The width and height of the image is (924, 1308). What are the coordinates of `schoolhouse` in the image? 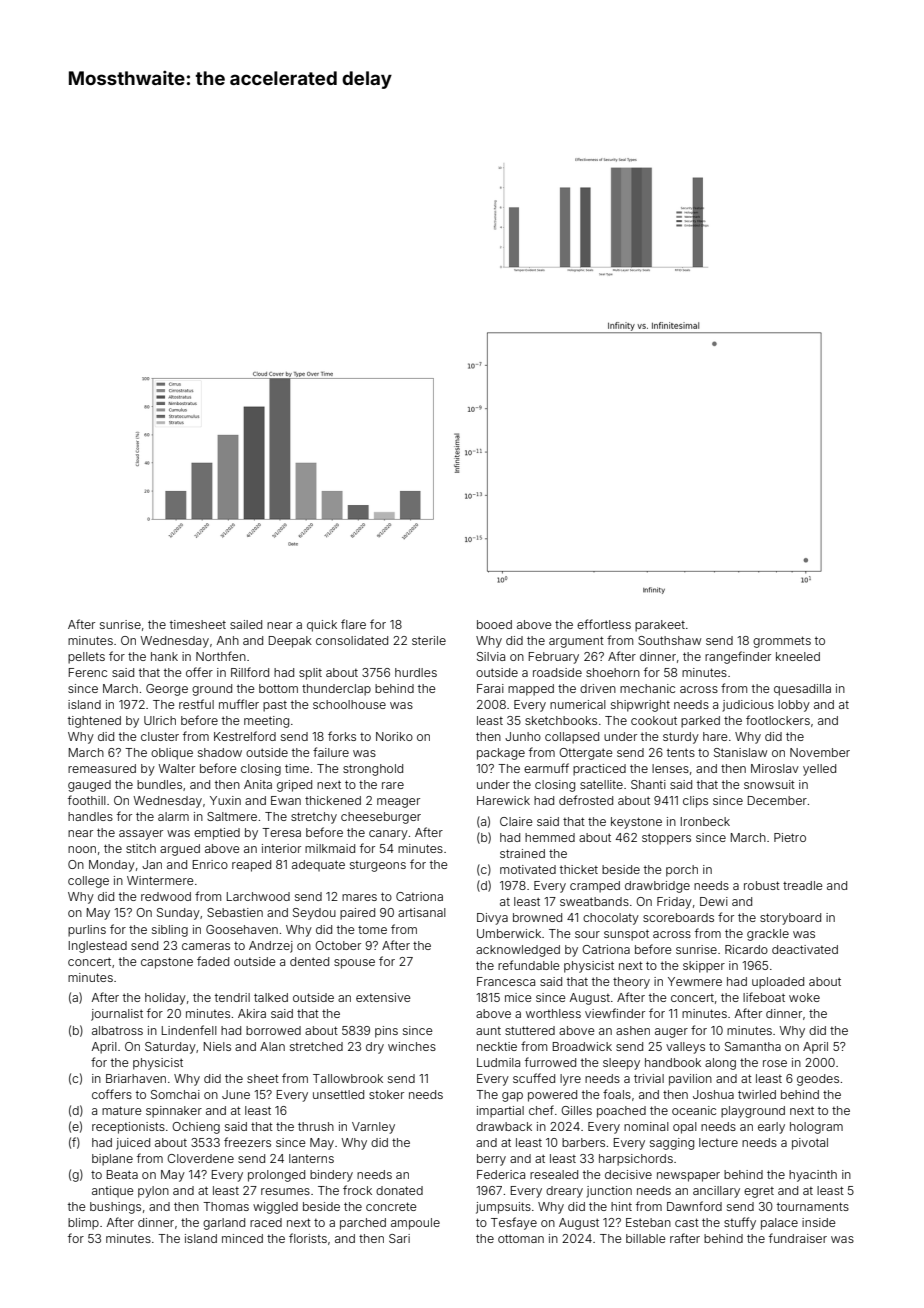 It's located at (349, 704).
